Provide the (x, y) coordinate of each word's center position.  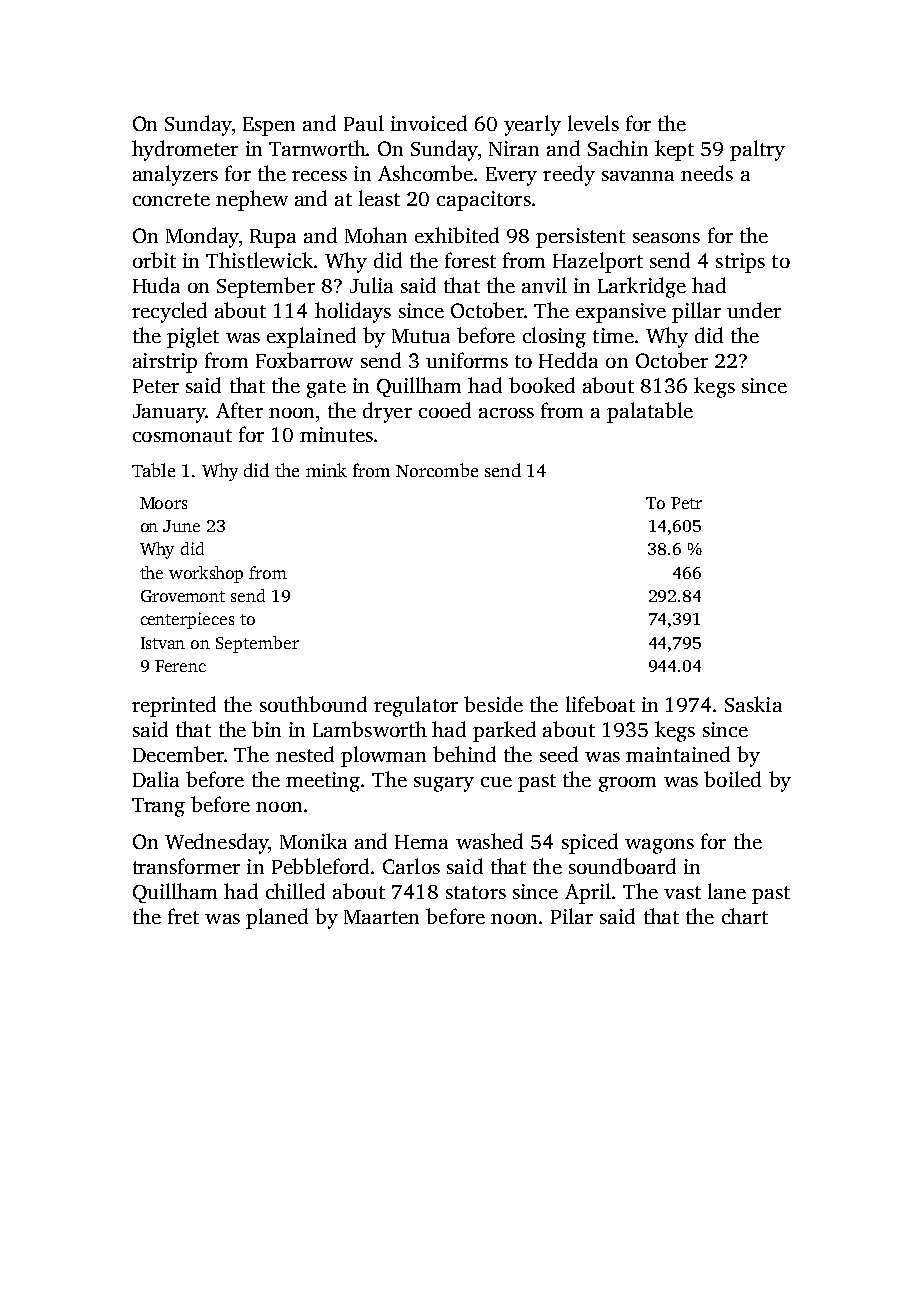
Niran (514, 148)
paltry (757, 150)
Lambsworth (370, 729)
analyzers (175, 175)
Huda (156, 285)
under (754, 310)
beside (493, 704)
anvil (544, 285)
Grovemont (183, 596)
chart (745, 916)
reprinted (174, 706)
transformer (186, 866)
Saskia (753, 704)
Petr (686, 503)
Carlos (411, 866)
